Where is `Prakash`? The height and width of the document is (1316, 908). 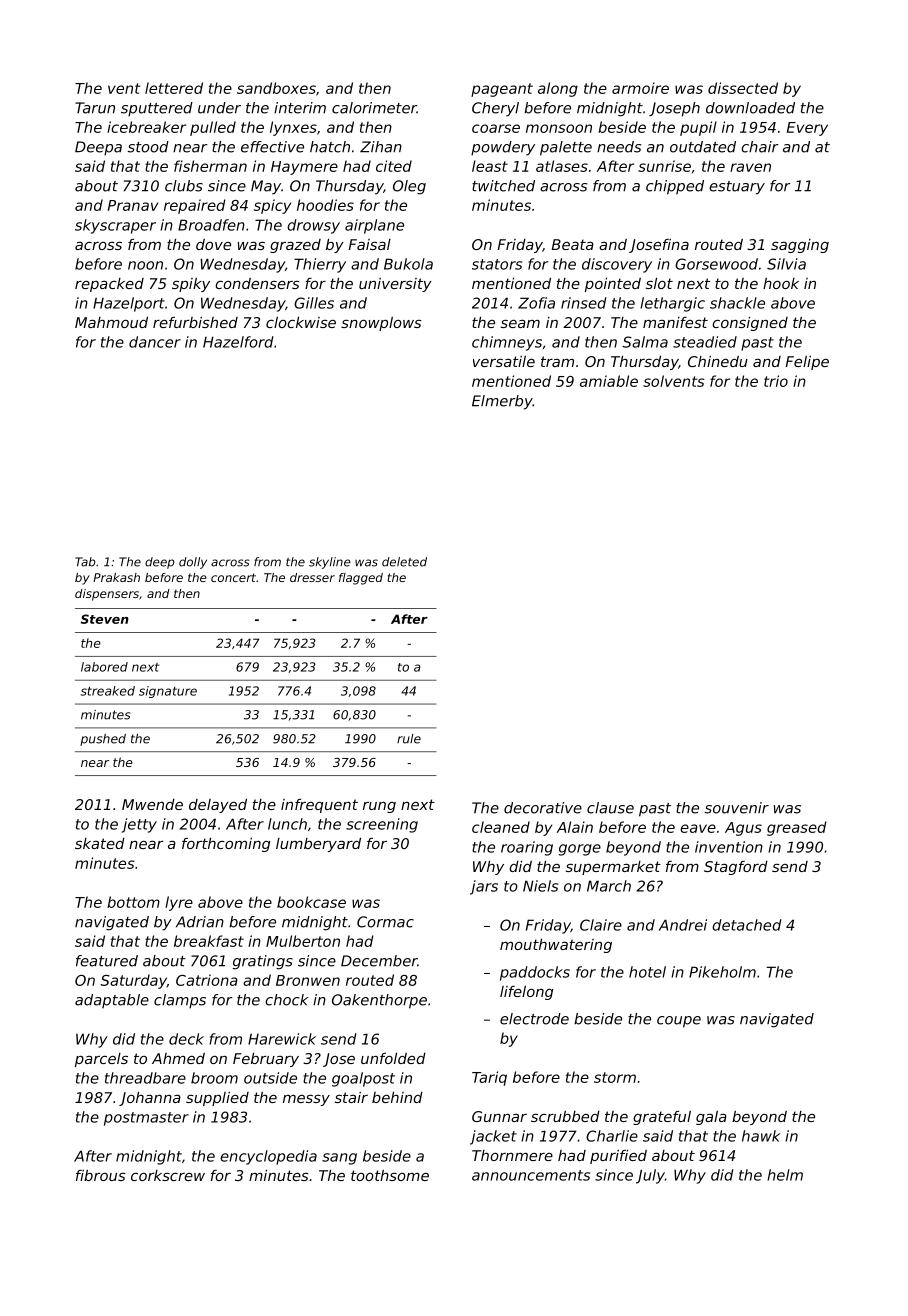
Prakash is located at coordinates (116, 577).
